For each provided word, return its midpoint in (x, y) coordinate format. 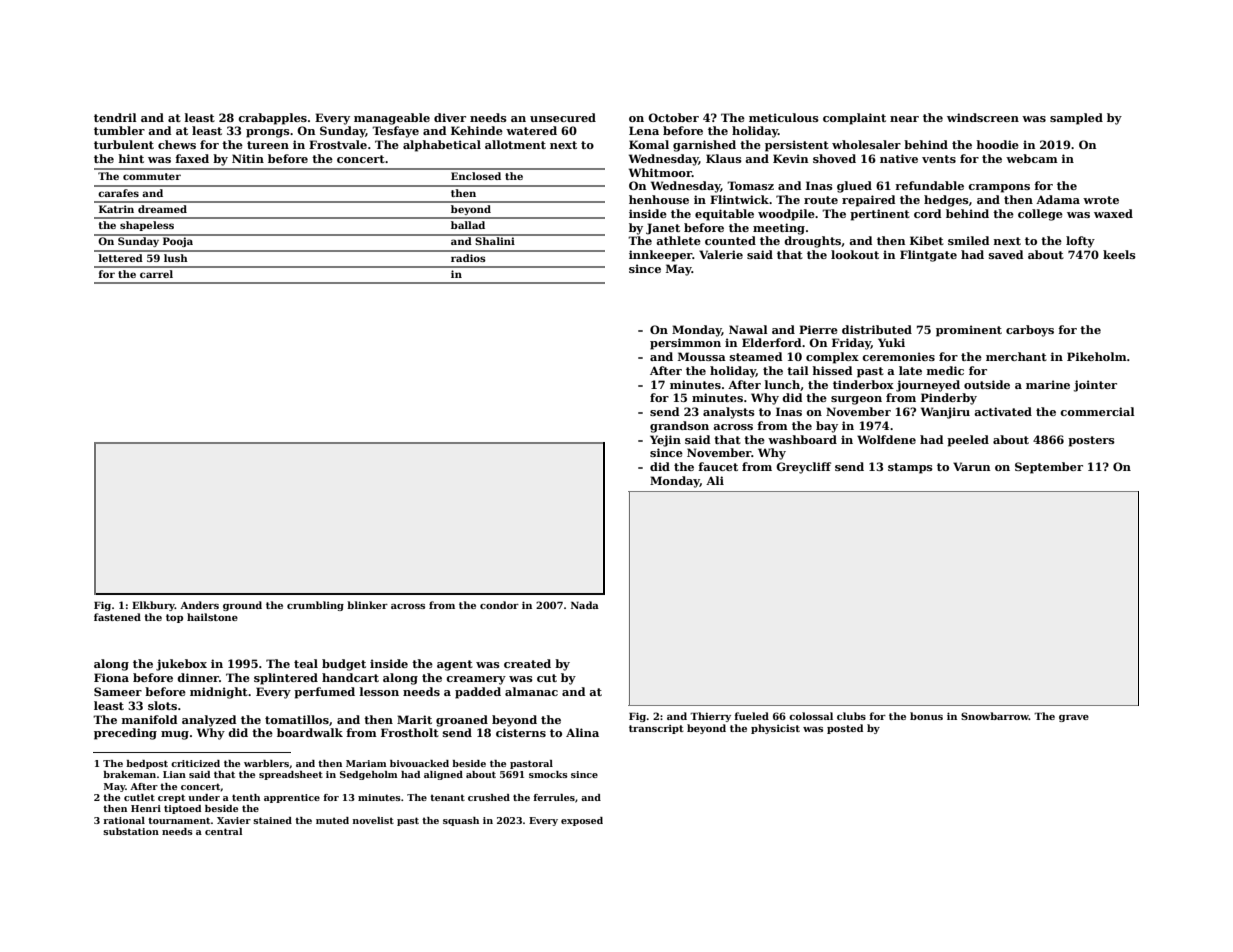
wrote (1101, 200)
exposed (582, 821)
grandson (679, 427)
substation (131, 831)
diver (450, 117)
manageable (392, 119)
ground (242, 606)
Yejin (665, 441)
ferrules (554, 797)
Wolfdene (886, 439)
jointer (1095, 386)
